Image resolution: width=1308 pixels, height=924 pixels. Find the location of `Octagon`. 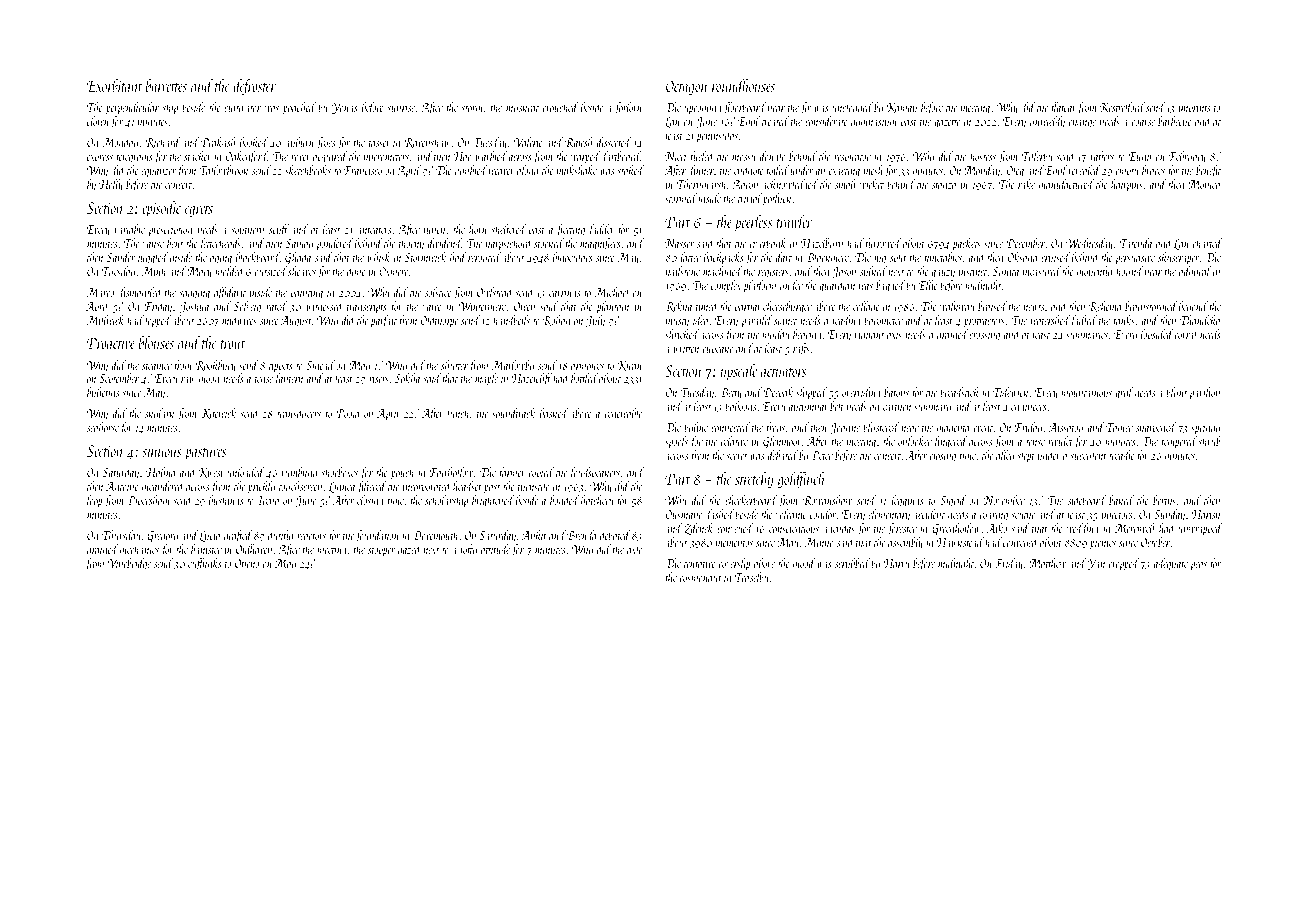

Octagon is located at coordinates (687, 88).
